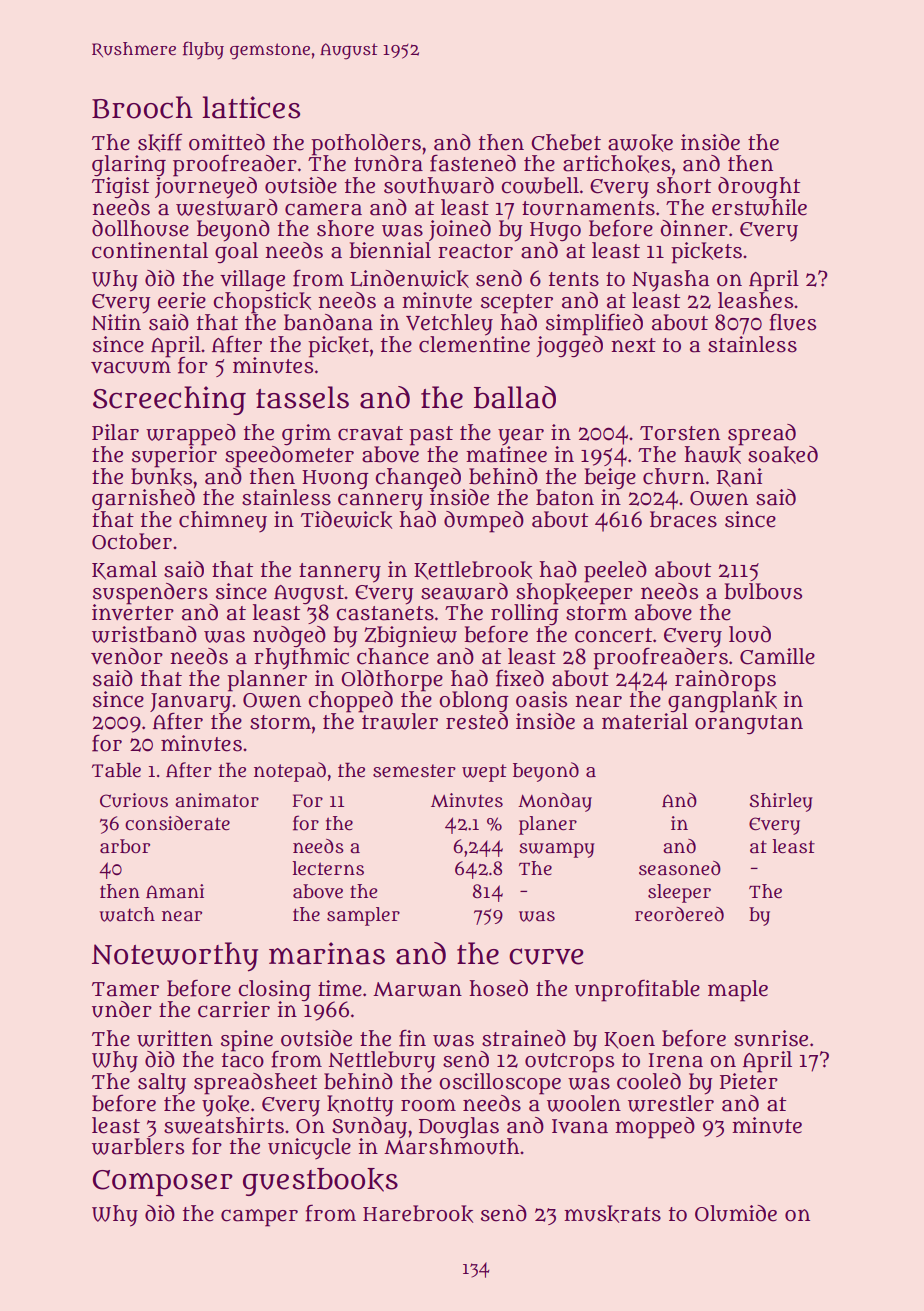 The image size is (924, 1311). Describe the element at coordinates (771, 1038) in the image. I see `sunrise` at that location.
